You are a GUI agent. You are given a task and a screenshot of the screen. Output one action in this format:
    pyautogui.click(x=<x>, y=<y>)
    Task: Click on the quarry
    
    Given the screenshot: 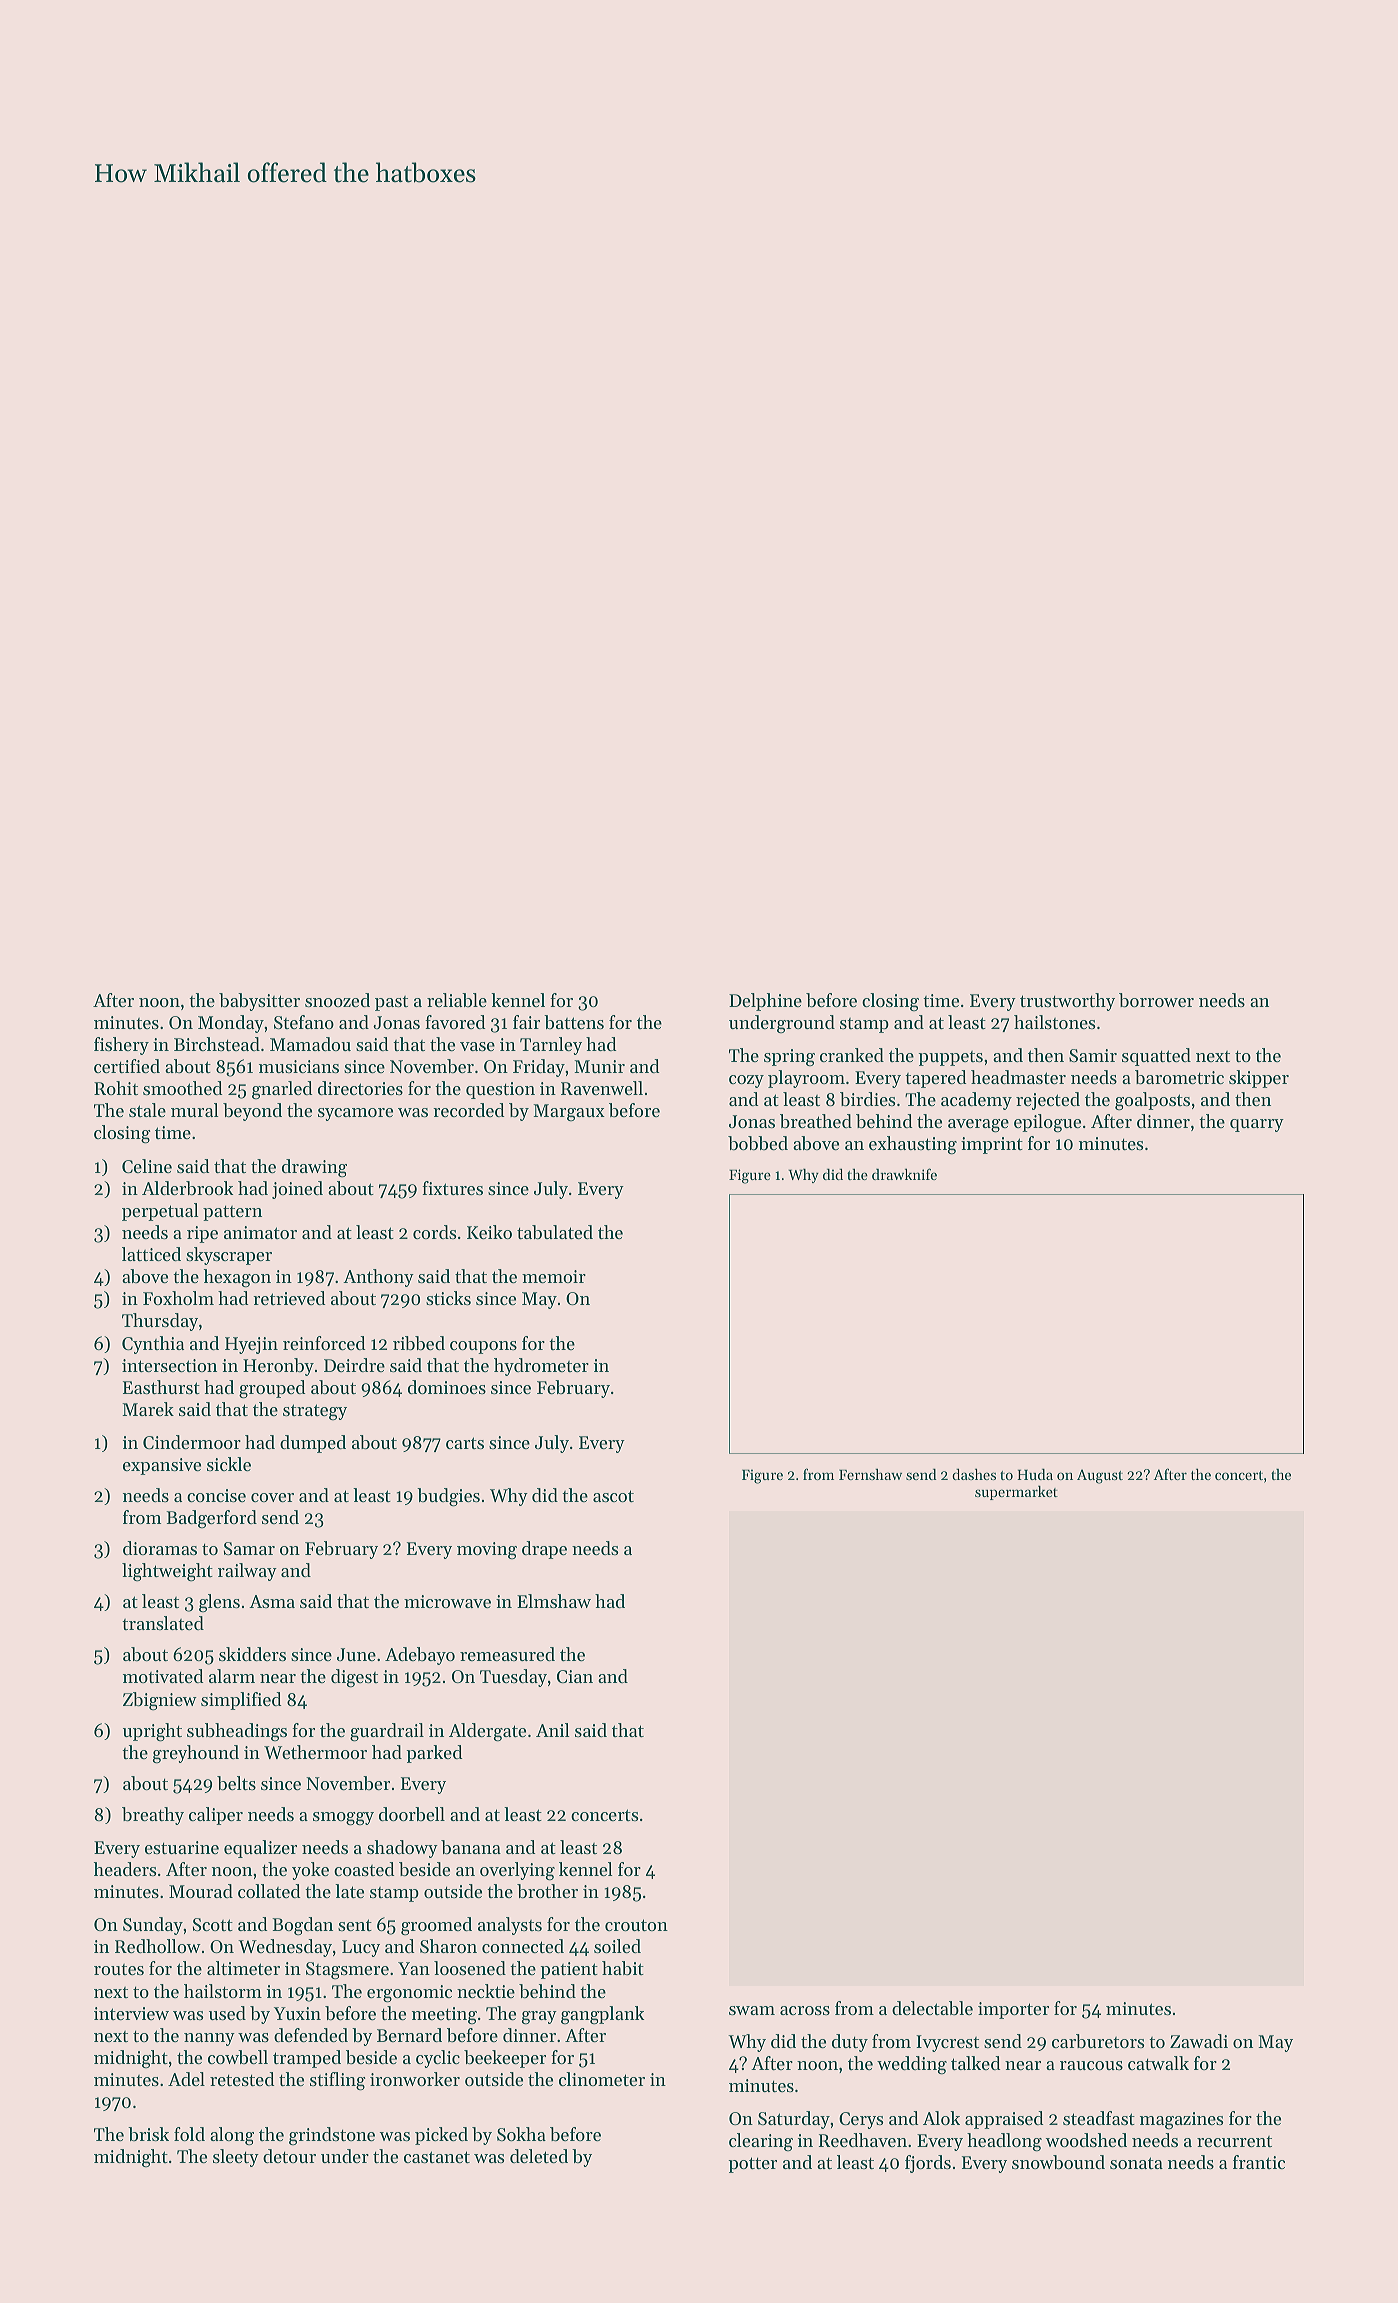 What is the action you would take?
    pyautogui.click(x=1257, y=1125)
